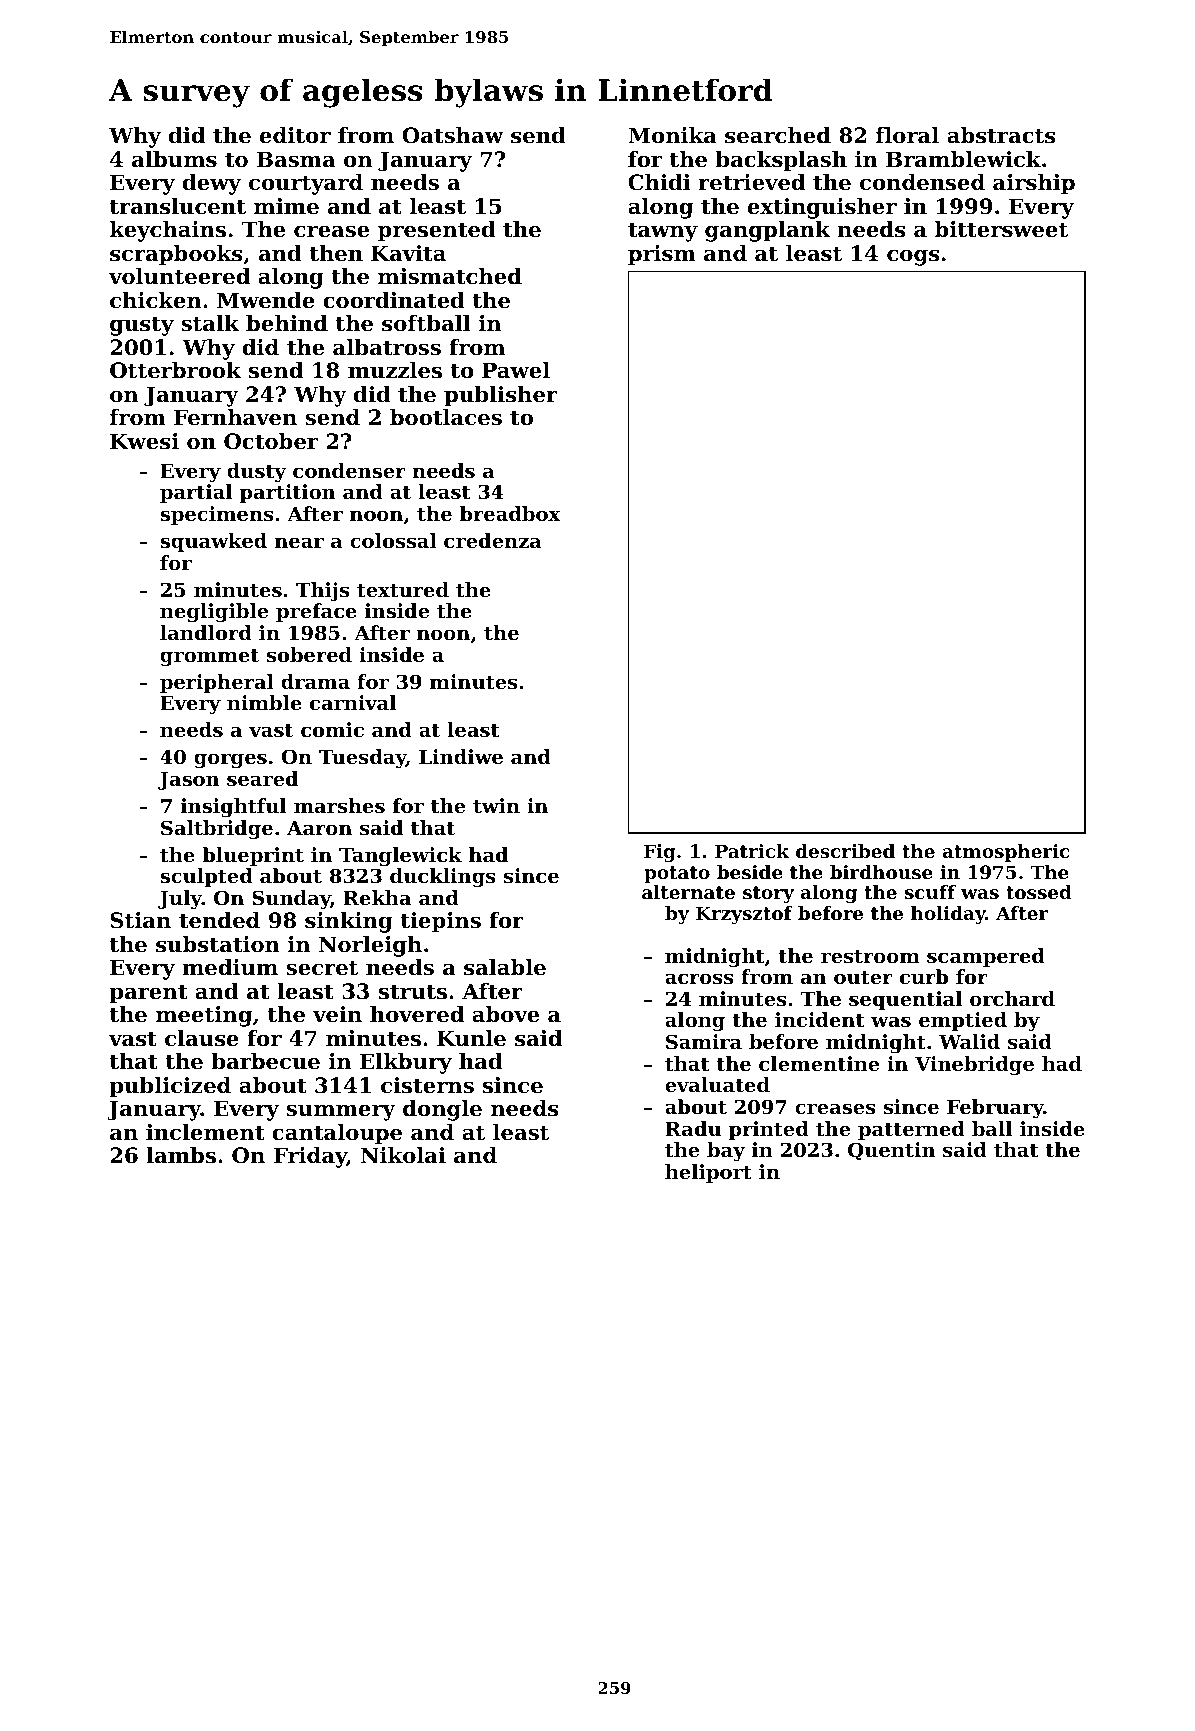 The image size is (1195, 1731). Describe the element at coordinates (181, 1155) in the screenshot. I see `lambs` at that location.
